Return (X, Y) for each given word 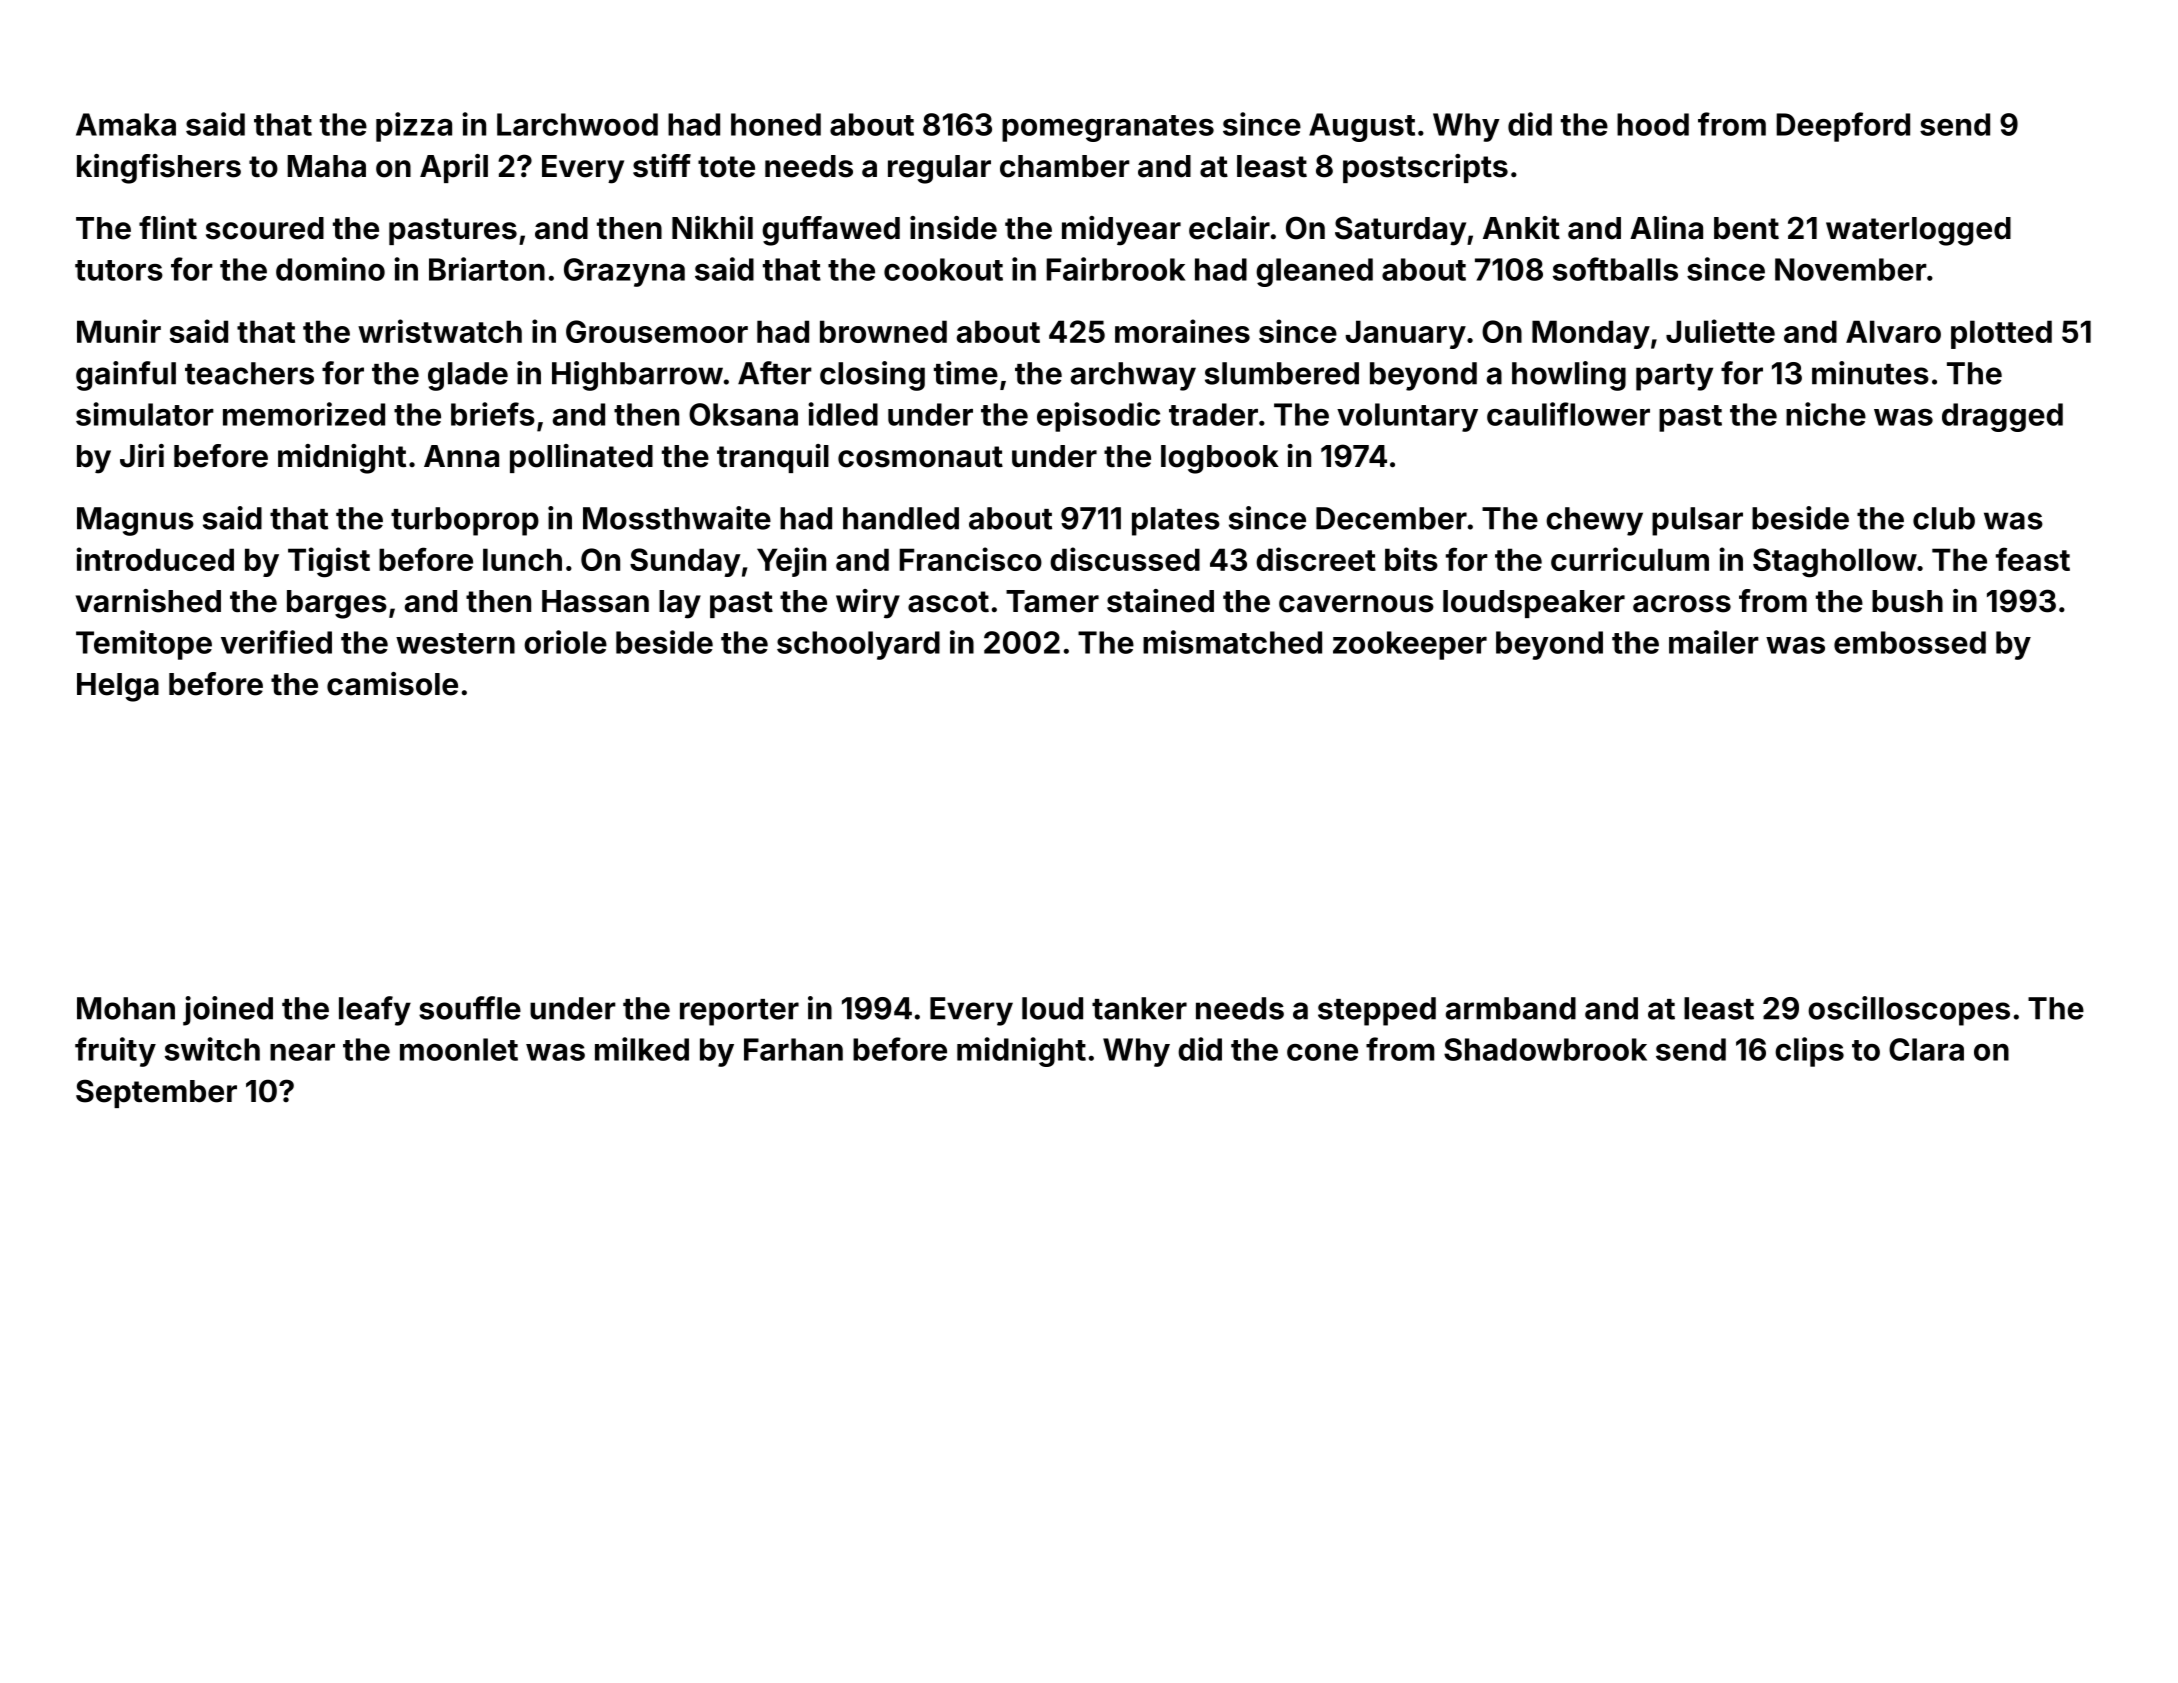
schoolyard (858, 645)
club (1944, 518)
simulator (145, 414)
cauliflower (1568, 414)
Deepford (1843, 127)
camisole (392, 684)
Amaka (126, 124)
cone (1322, 1052)
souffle (470, 1008)
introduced (155, 559)
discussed (1125, 559)
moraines (1182, 331)
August (1362, 127)
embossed (1910, 642)
